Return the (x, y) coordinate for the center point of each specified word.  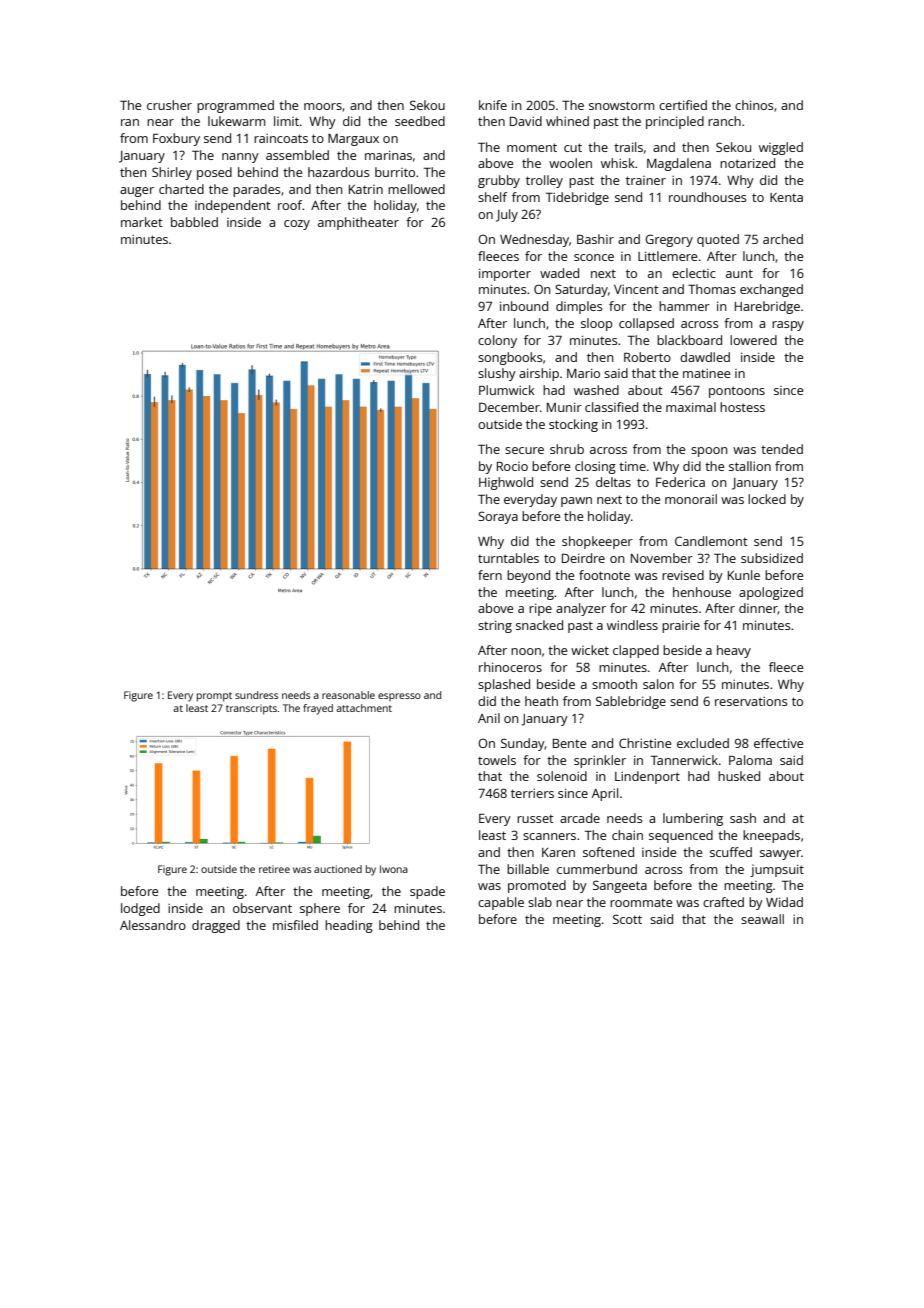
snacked (539, 625)
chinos (754, 105)
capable (501, 903)
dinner (758, 609)
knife (493, 105)
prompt (214, 697)
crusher (169, 105)
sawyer (780, 855)
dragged (216, 926)
